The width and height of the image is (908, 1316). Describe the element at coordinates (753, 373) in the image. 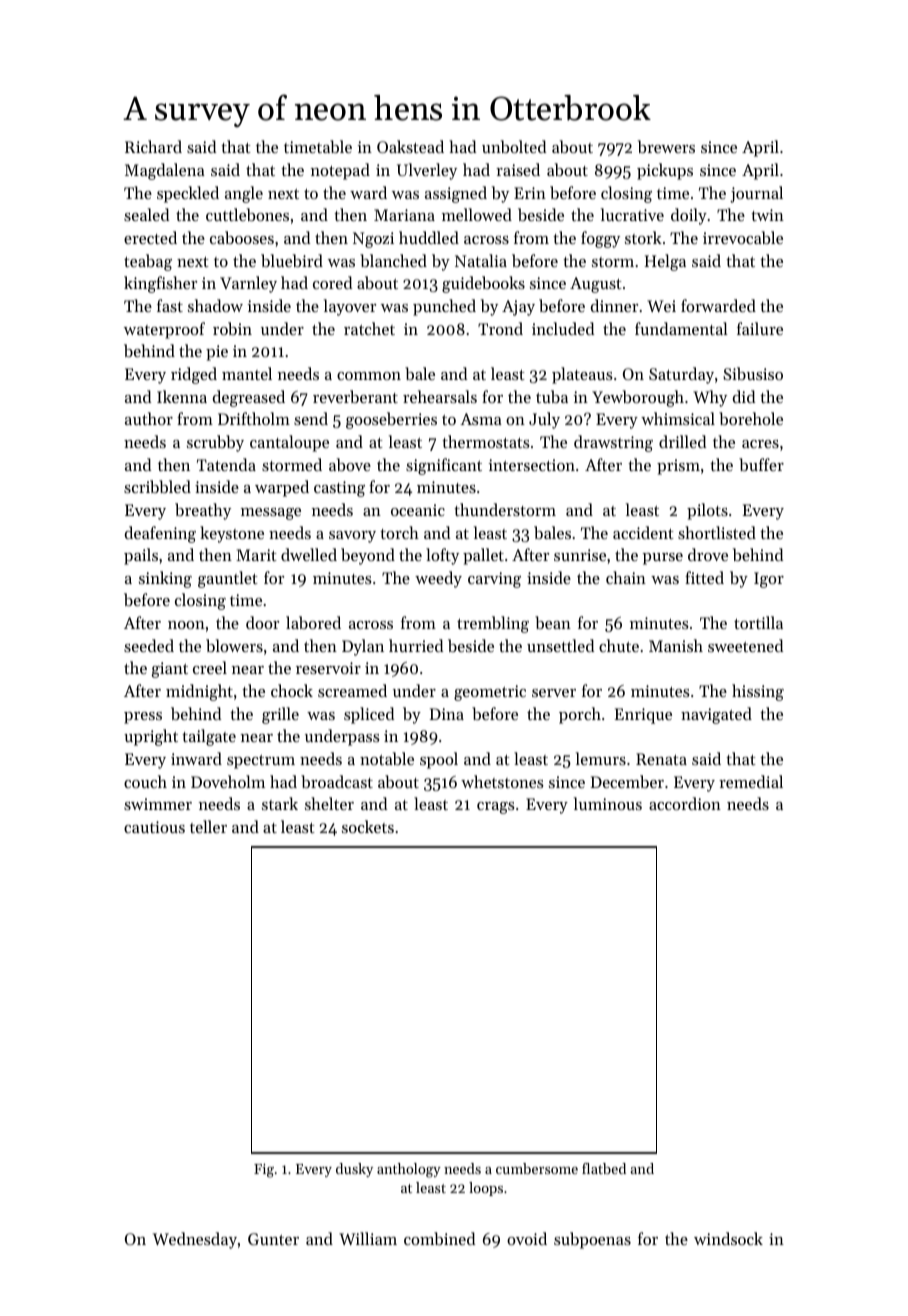

I see `Sibusiso` at that location.
